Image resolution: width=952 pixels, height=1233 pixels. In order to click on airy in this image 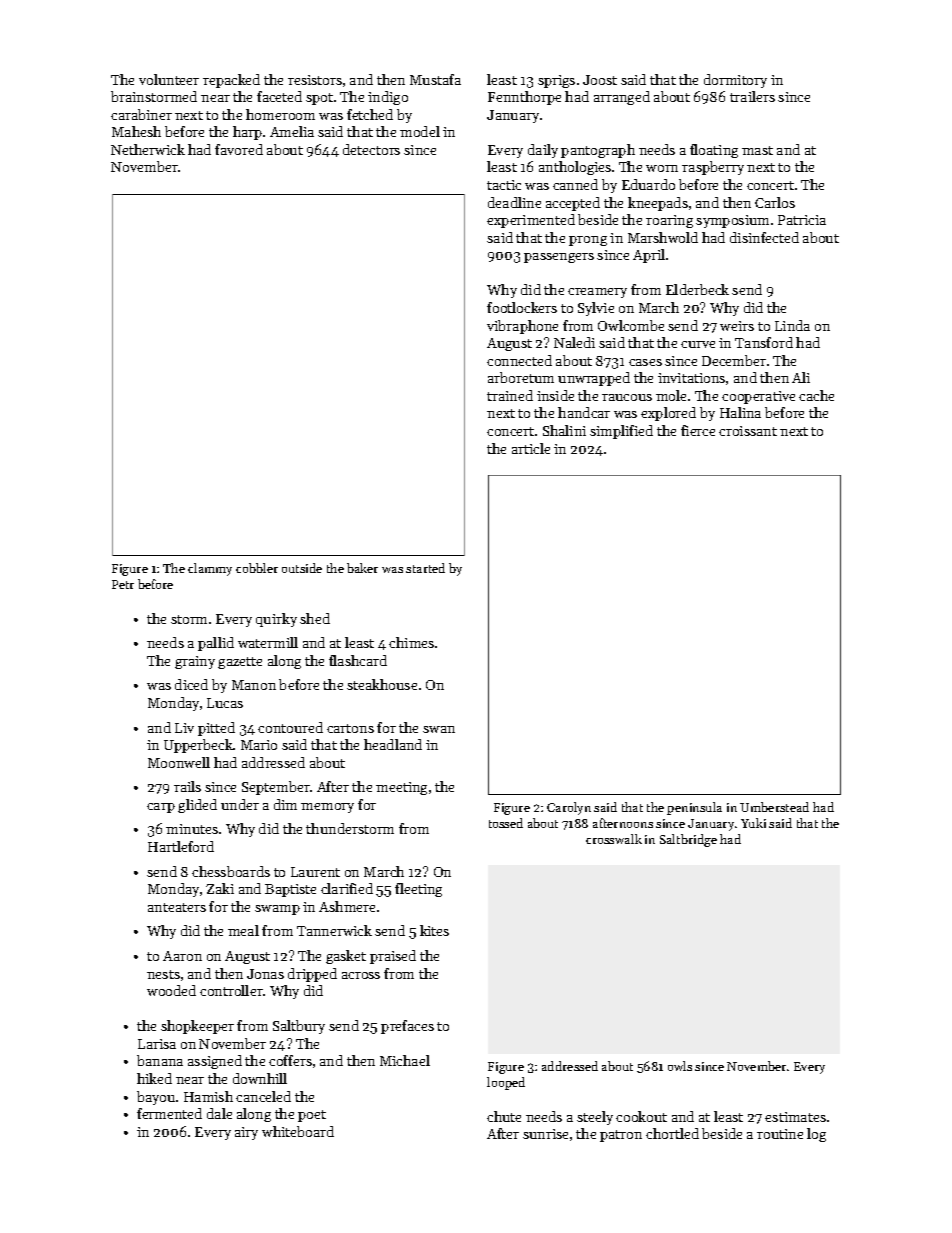, I will do `click(246, 1133)`.
